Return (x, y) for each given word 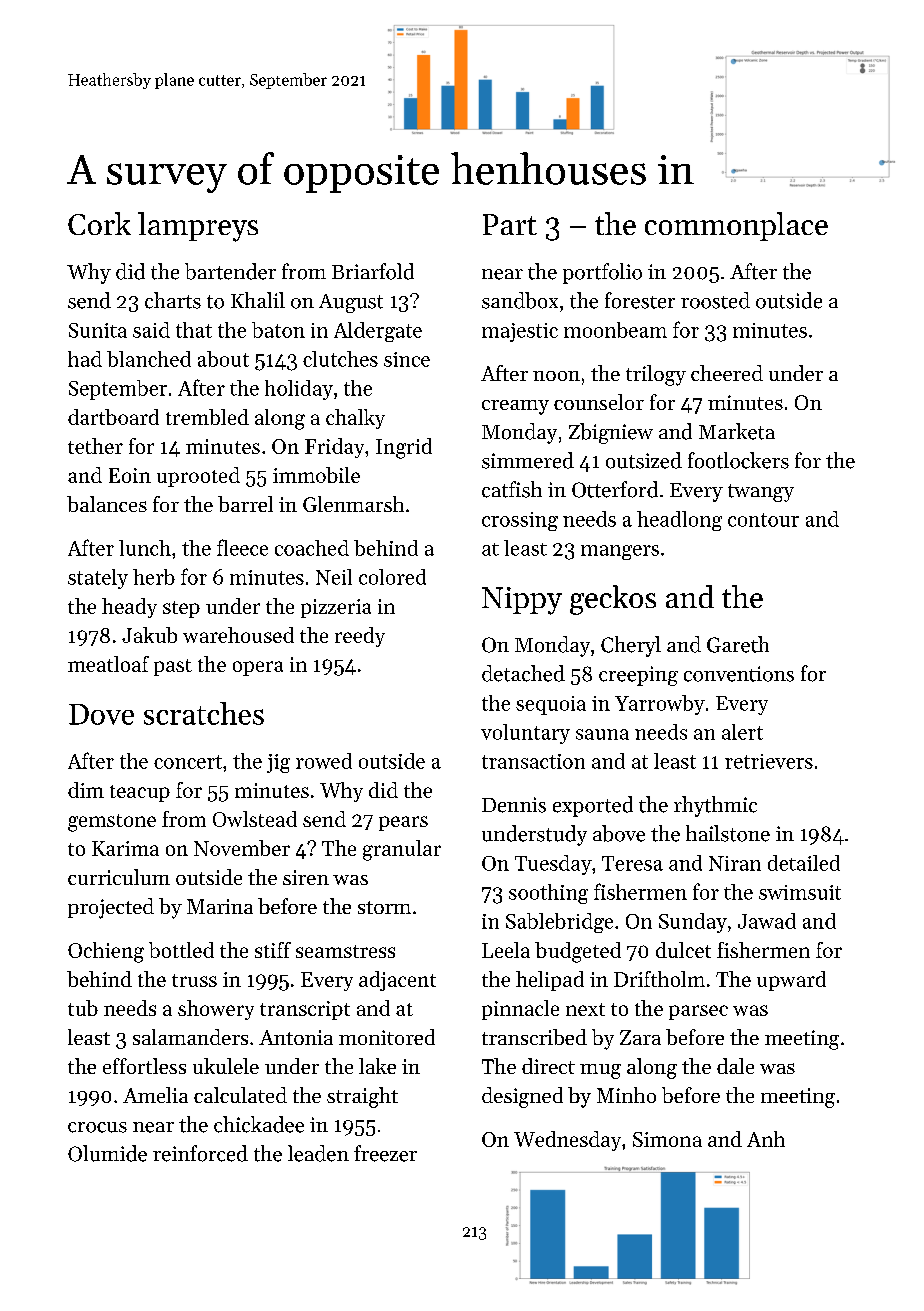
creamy (515, 407)
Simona (667, 1139)
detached (523, 673)
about (223, 359)
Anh (766, 1139)
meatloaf (108, 664)
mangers (620, 552)
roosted (715, 300)
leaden (318, 1153)
